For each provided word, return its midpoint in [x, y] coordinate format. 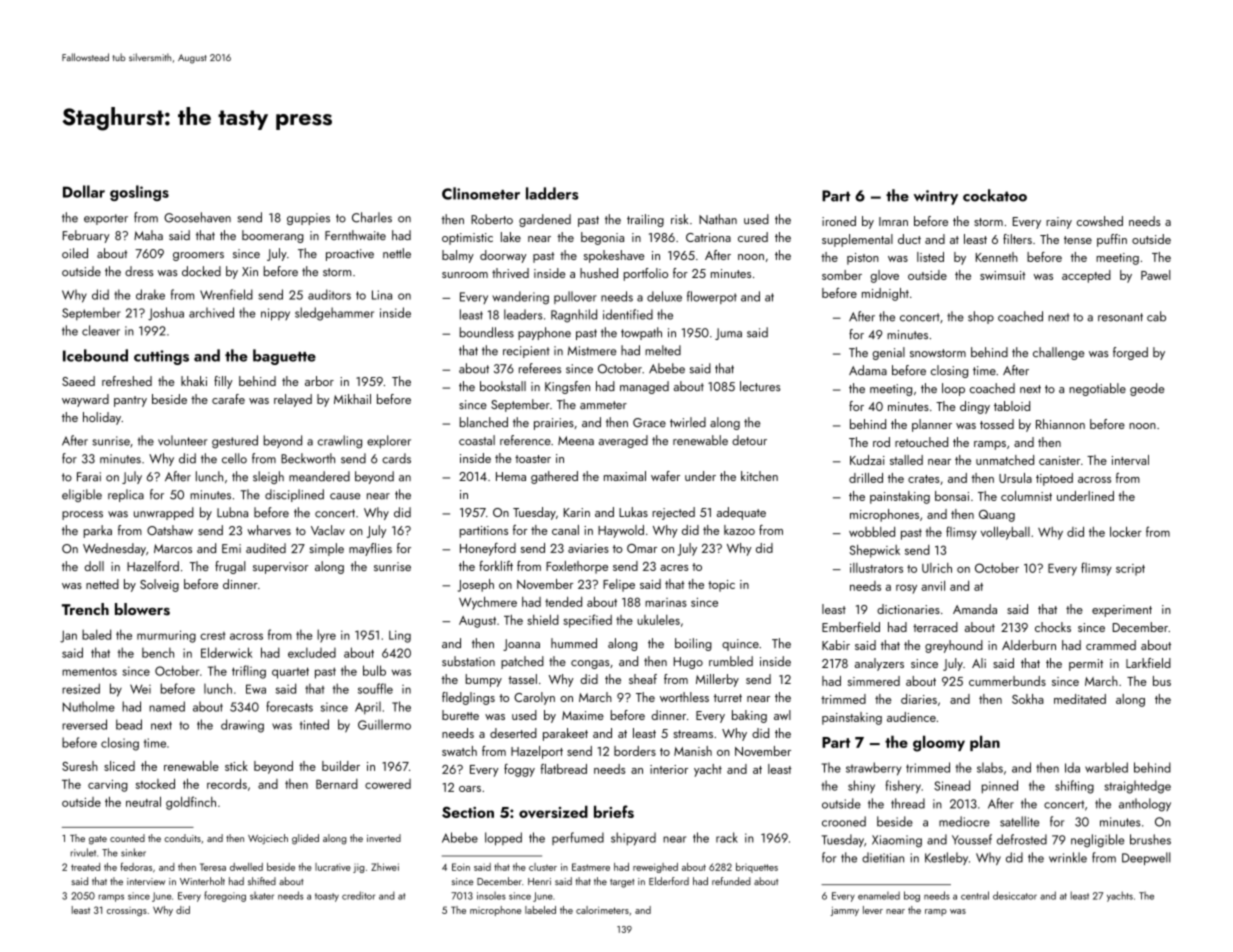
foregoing [225, 896]
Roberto [492, 219]
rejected [673, 513]
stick [236, 766]
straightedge [1137, 787]
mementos [89, 671]
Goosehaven [197, 217]
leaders [523, 314]
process [82, 515]
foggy [519, 770]
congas [590, 664]
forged [1130, 353]
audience [911, 717]
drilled [866, 478]
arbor [319, 381]
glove [884, 276]
